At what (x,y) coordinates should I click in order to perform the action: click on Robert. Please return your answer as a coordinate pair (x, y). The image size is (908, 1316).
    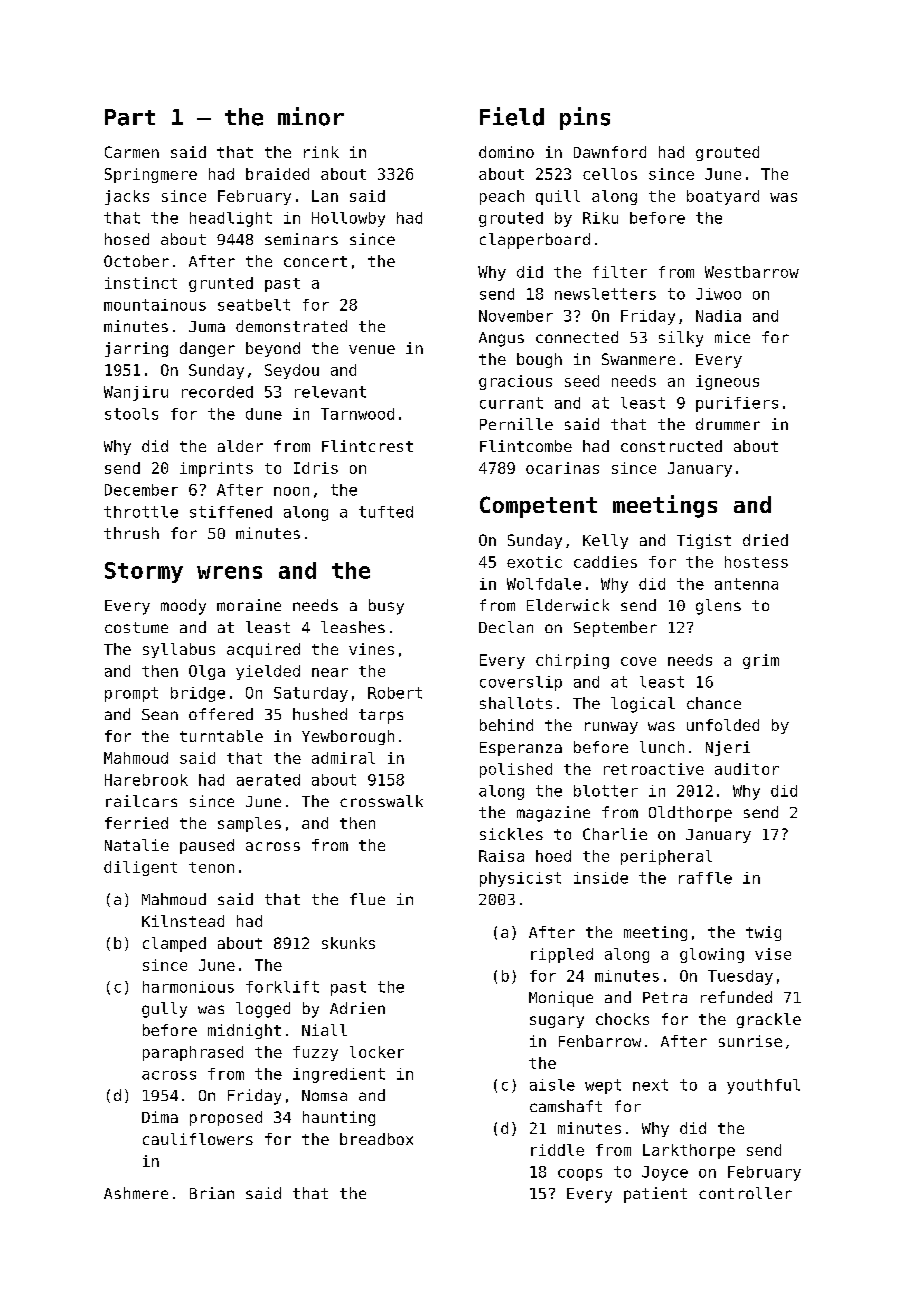
    Looking at the image, I should click on (395, 693).
